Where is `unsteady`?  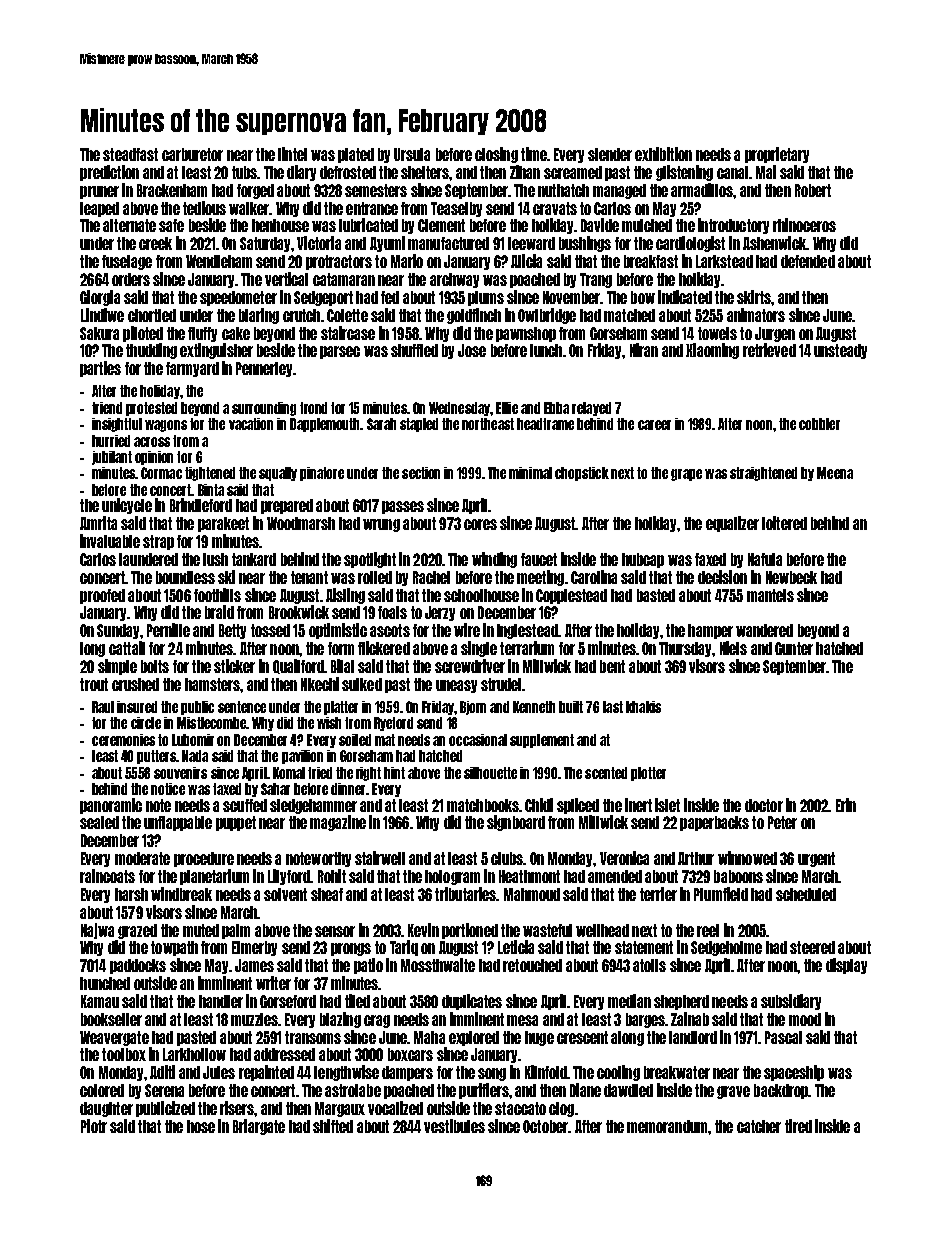
unsteady is located at coordinates (840, 351).
